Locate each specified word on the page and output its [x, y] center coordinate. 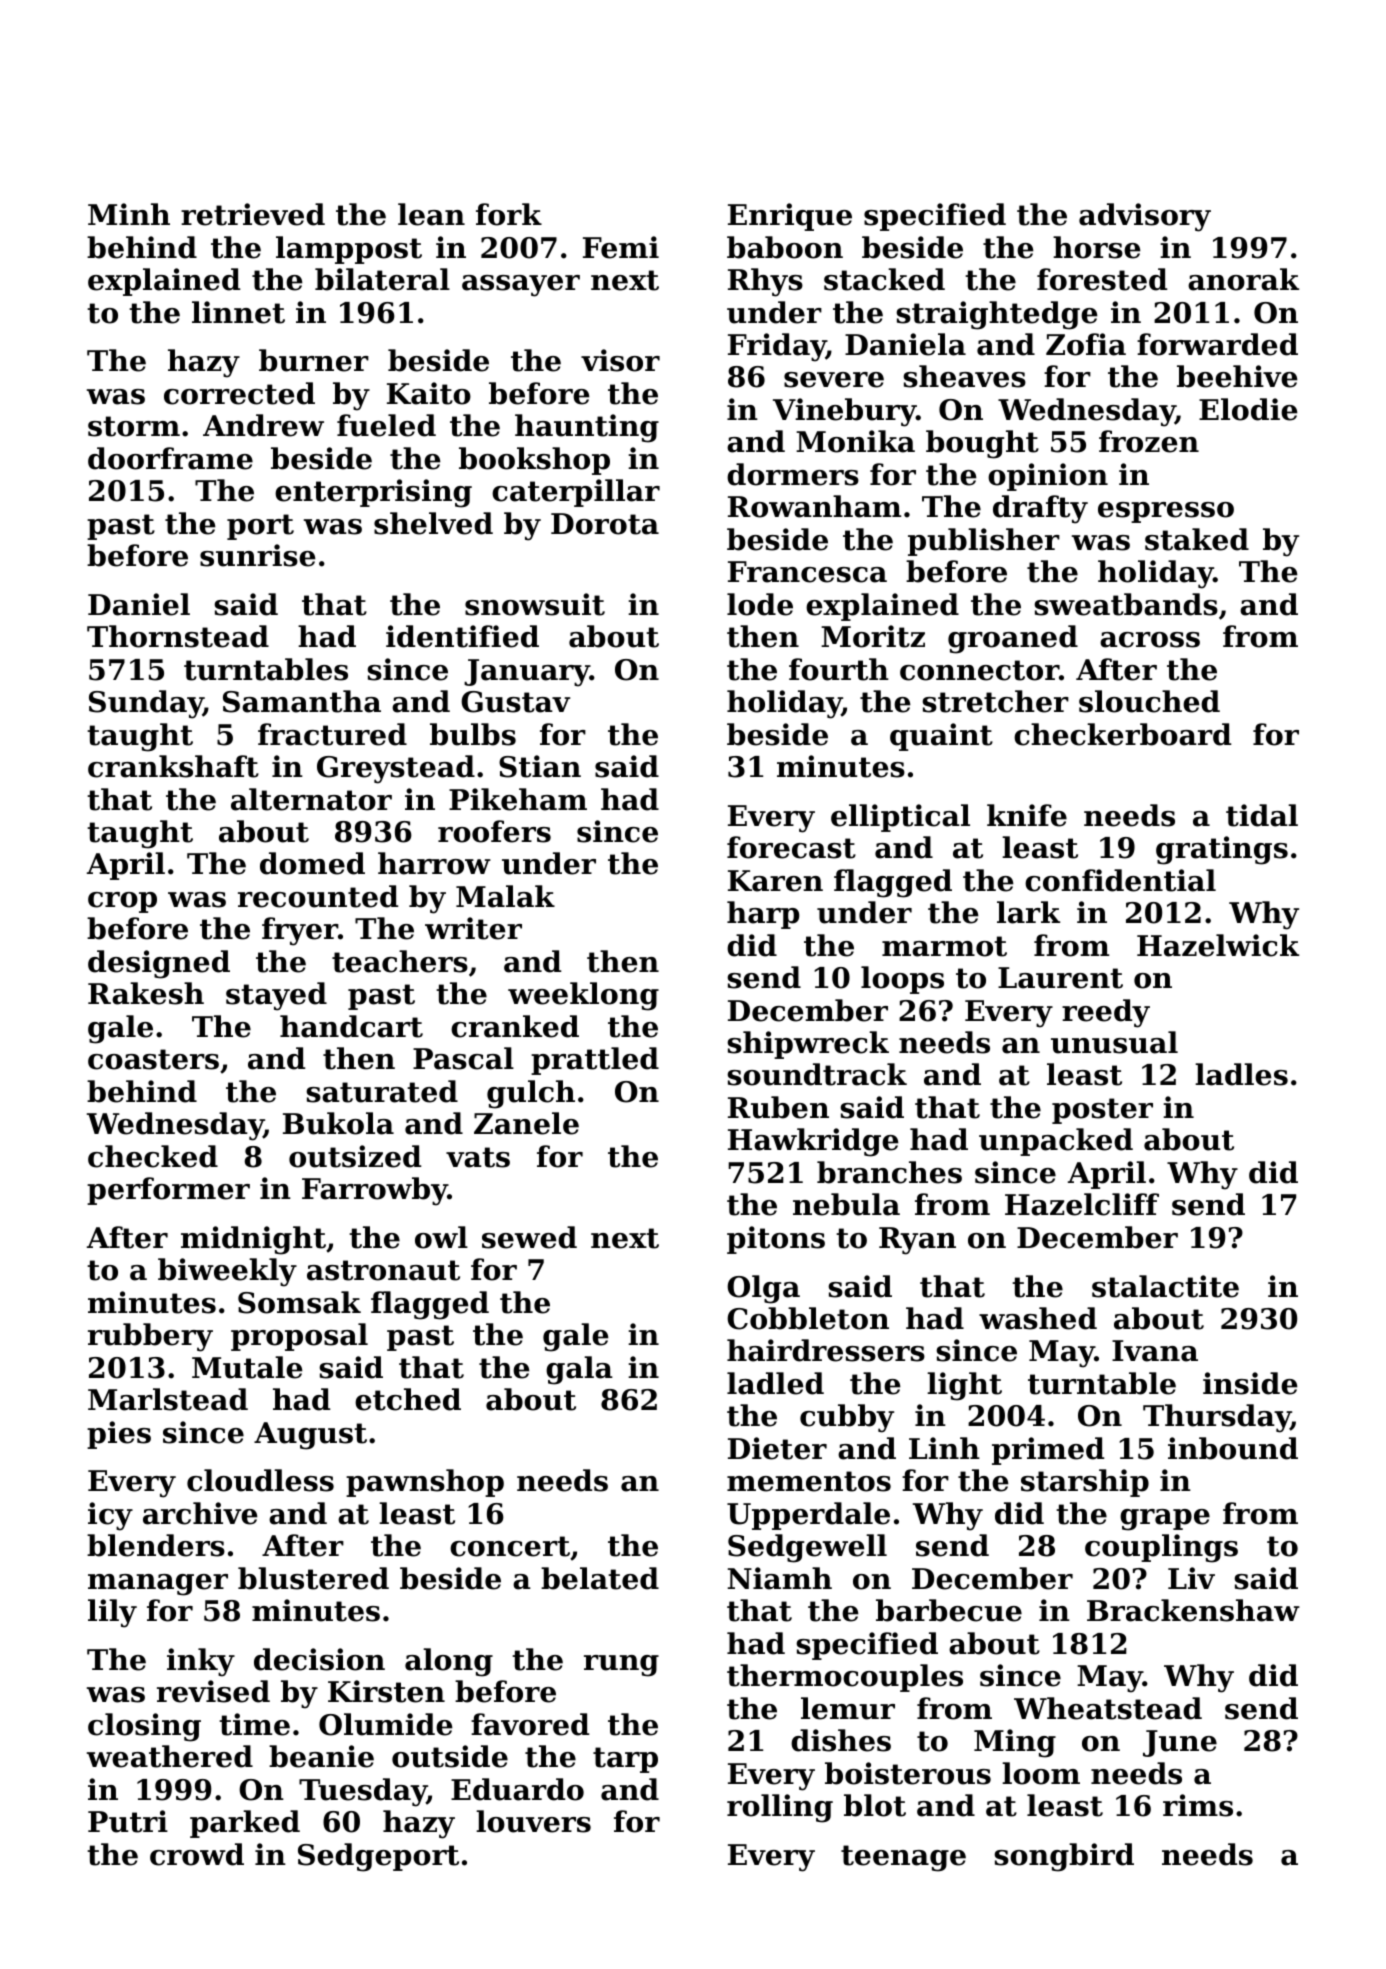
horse [1097, 247]
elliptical [900, 818]
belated [600, 1578]
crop [122, 902]
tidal [1262, 815]
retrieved [253, 214]
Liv [1191, 1578]
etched [408, 1399]
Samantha [302, 701]
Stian [540, 766]
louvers [533, 1821]
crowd [197, 1854]
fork [509, 214]
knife [1027, 815]
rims [1198, 1805]
